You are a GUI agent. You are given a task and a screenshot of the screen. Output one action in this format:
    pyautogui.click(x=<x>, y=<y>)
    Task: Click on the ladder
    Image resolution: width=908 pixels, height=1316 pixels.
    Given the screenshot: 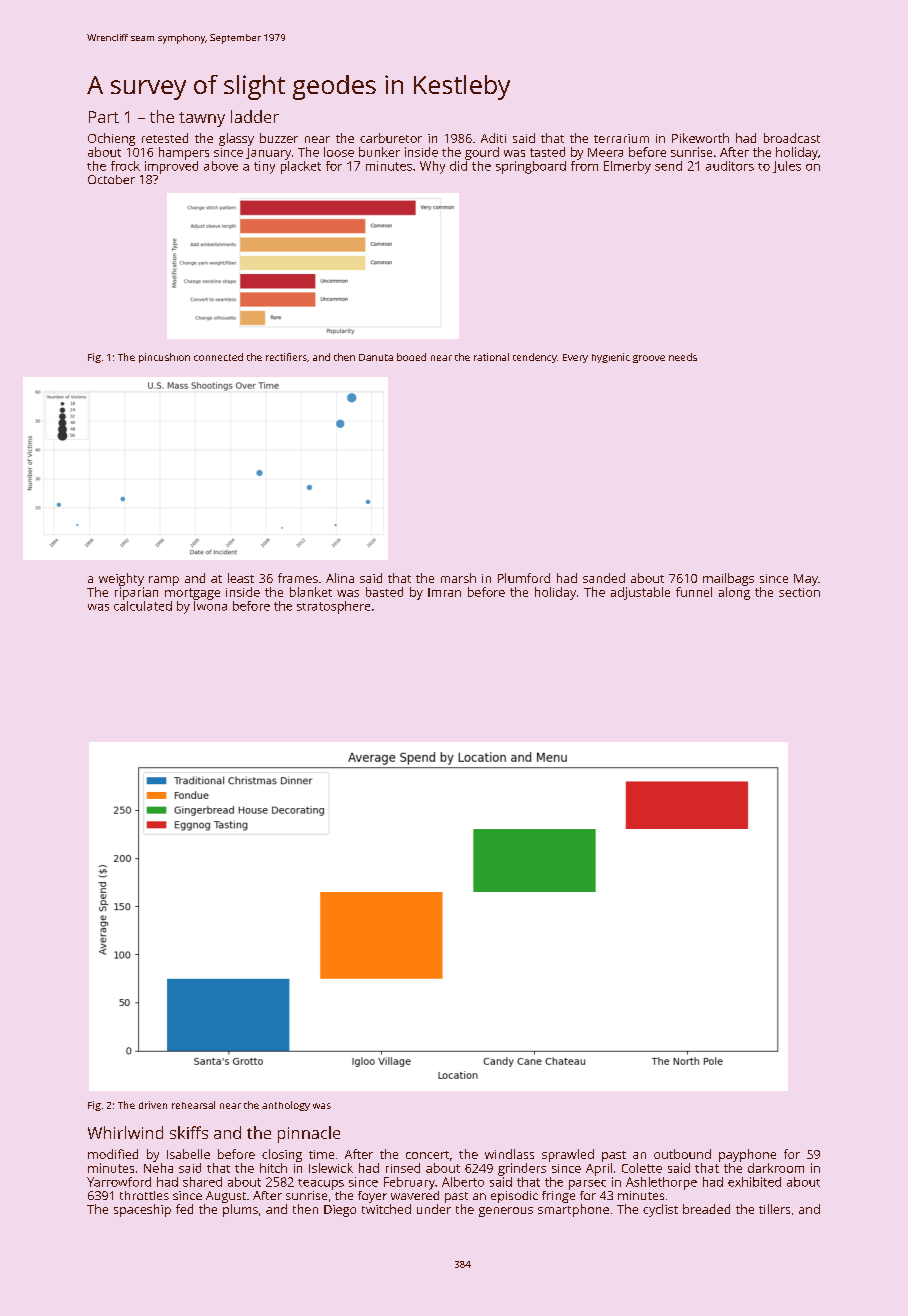 What is the action you would take?
    pyautogui.click(x=255, y=116)
